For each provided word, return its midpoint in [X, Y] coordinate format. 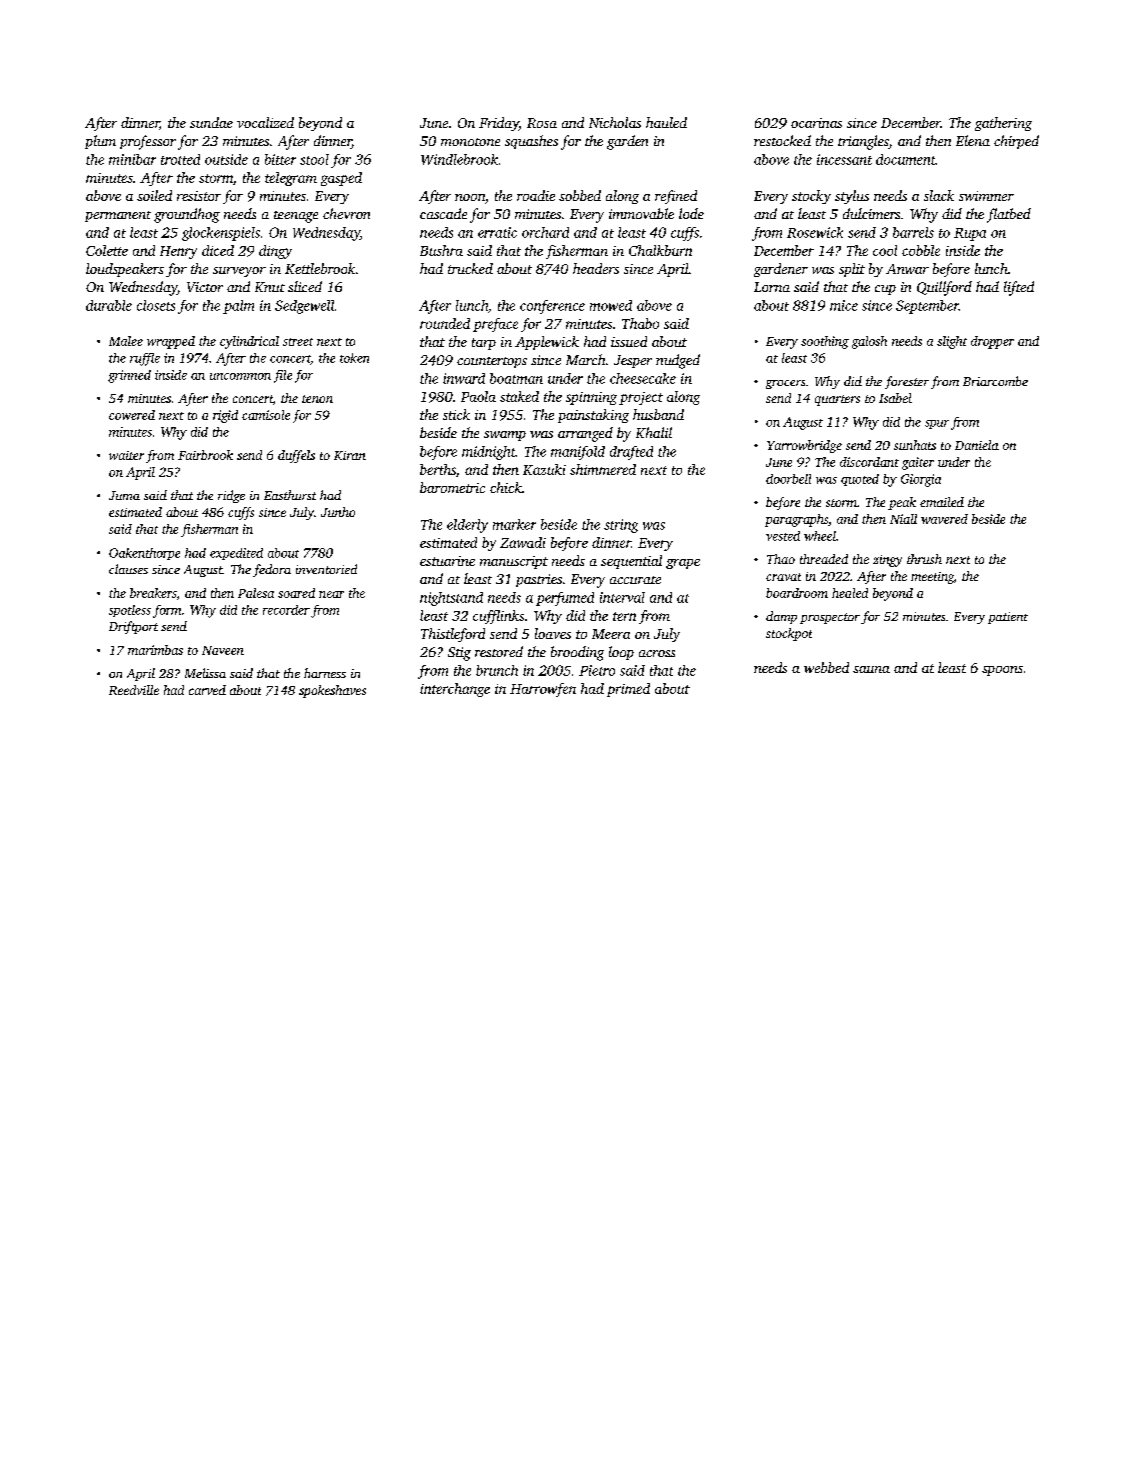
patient [1008, 618]
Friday [499, 124]
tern [624, 616]
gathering [1003, 124]
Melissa [205, 673]
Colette [107, 250]
